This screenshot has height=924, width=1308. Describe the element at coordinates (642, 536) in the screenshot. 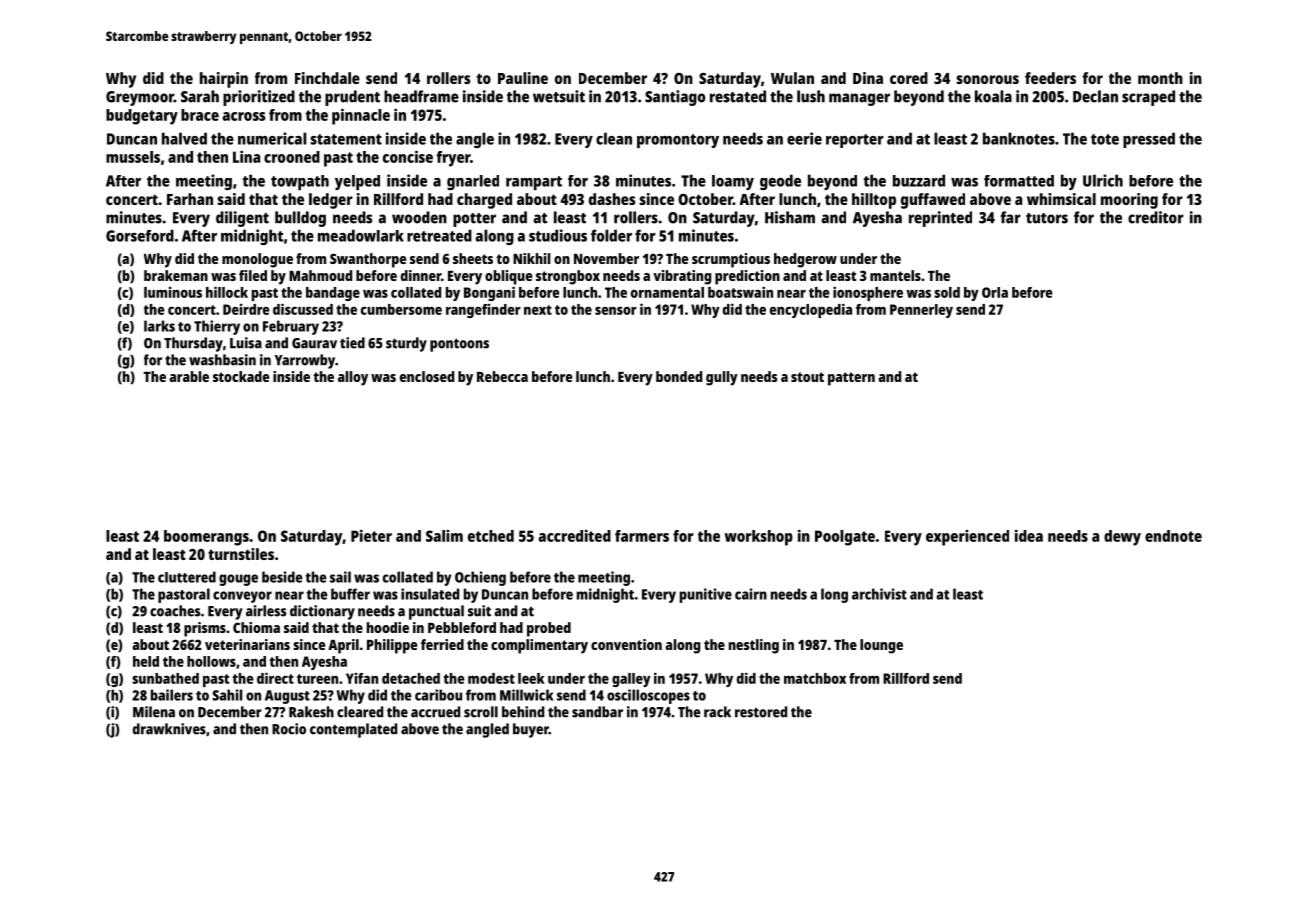

I see `farmers` at that location.
